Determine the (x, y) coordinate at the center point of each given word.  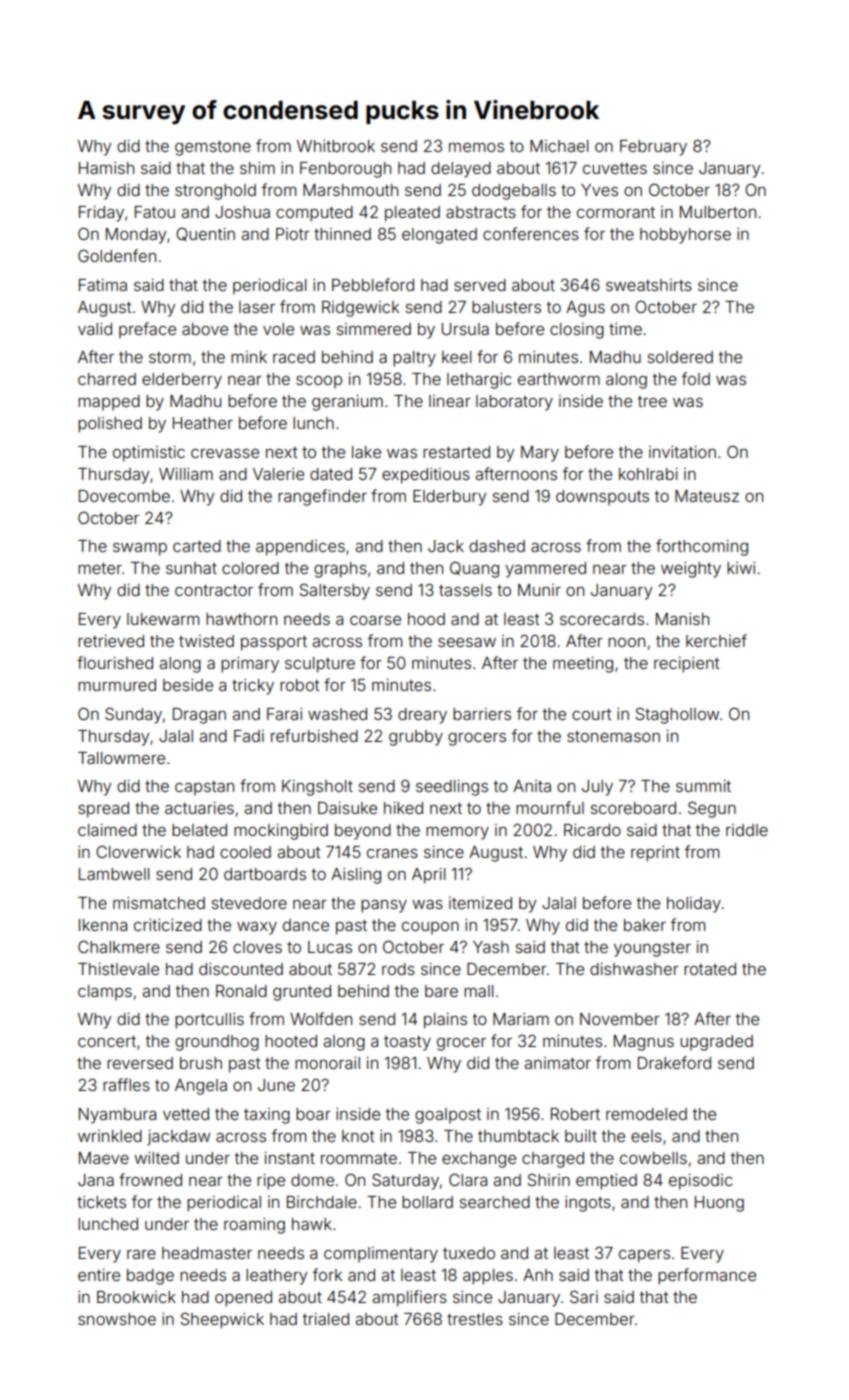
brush (201, 1063)
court (592, 714)
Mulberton (718, 212)
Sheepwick (222, 1320)
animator (557, 1063)
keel (457, 357)
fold (696, 378)
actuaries (199, 808)
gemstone (213, 148)
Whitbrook (336, 146)
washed (337, 714)
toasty (407, 1043)
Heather (203, 423)
